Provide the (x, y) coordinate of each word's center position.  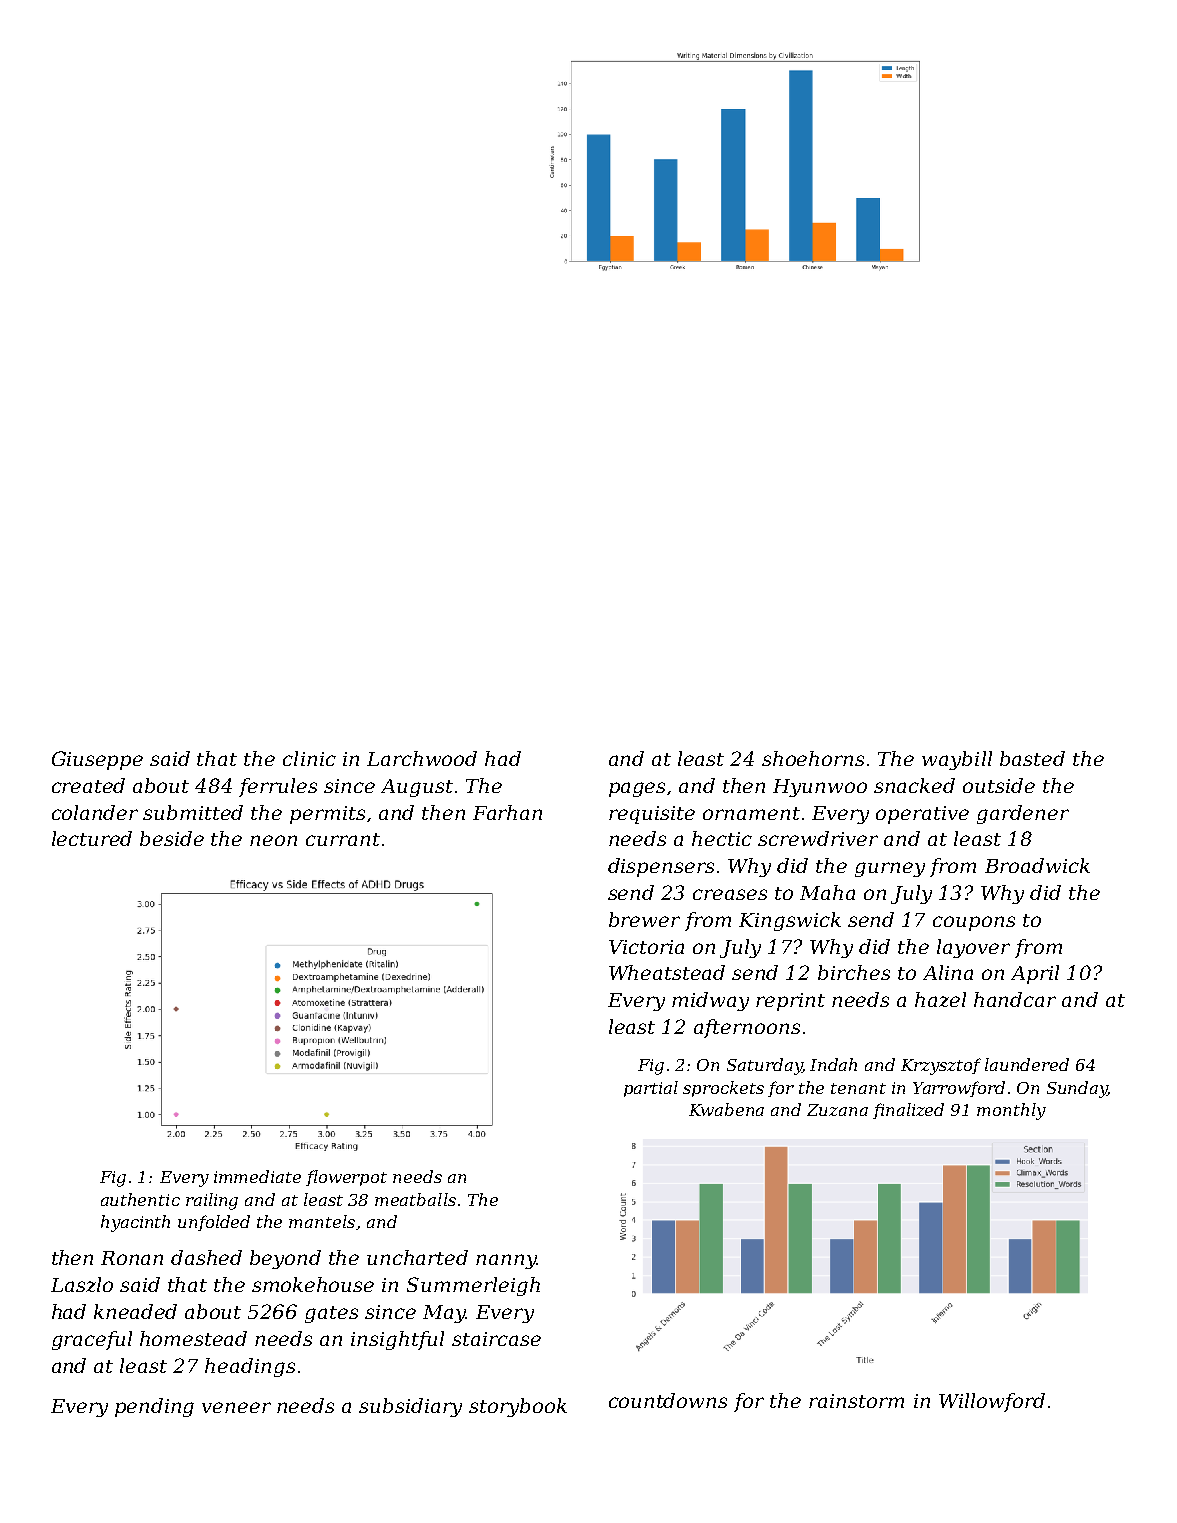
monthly (1011, 1111)
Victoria (646, 947)
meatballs (415, 1199)
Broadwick (1037, 865)
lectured (92, 838)
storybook (518, 1407)
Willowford (992, 1402)
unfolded (214, 1223)
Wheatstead (667, 972)
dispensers (661, 867)
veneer (236, 1407)
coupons (974, 923)
